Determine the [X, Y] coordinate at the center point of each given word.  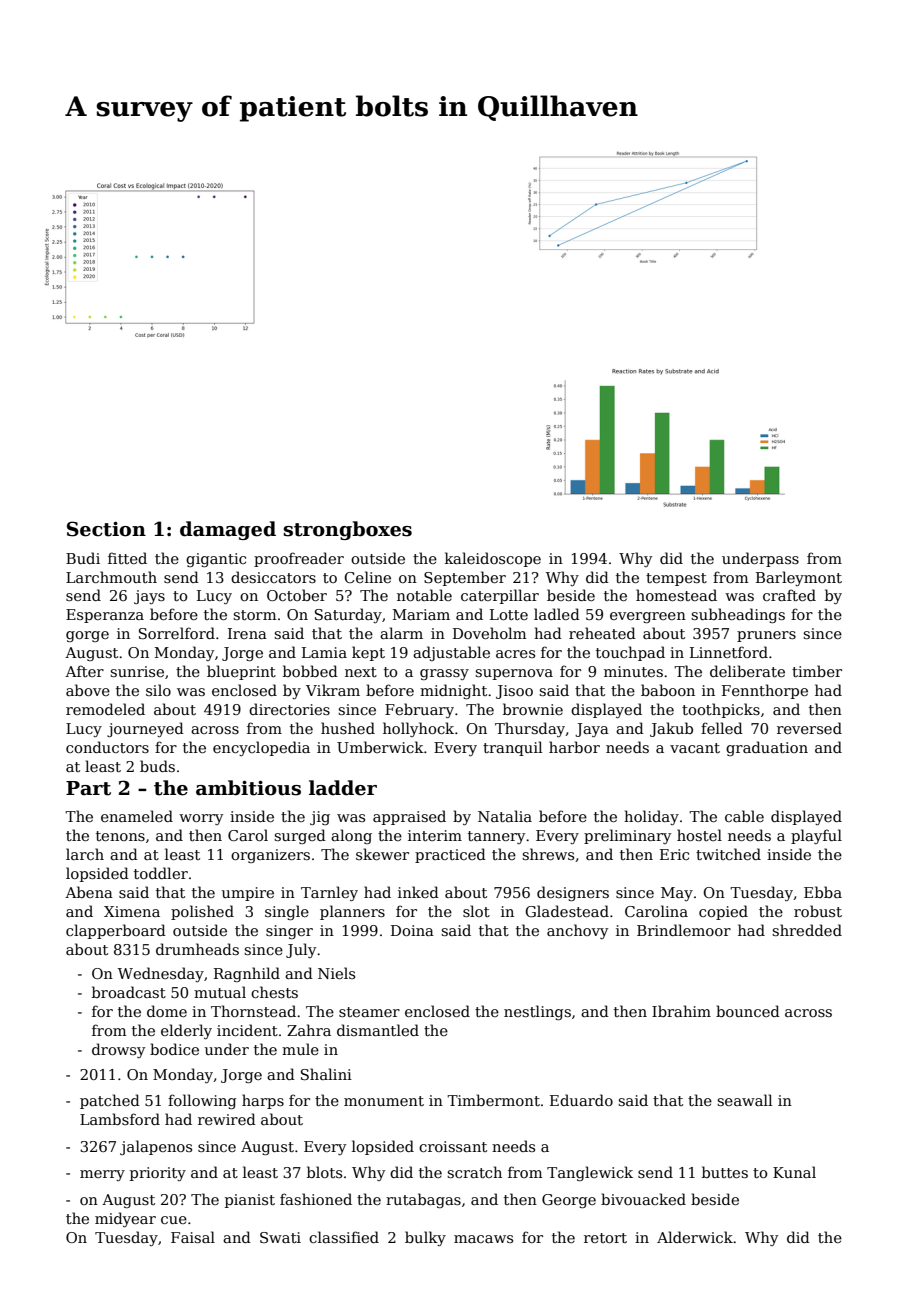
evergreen [648, 617]
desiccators [273, 577]
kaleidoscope [493, 559]
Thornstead [253, 1011]
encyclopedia [261, 748]
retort [605, 1238]
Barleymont [799, 578]
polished [202, 912]
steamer [369, 1012]
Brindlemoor [684, 930]
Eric [674, 854]
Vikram [333, 690]
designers [573, 893]
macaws [483, 1239]
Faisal [193, 1237]
